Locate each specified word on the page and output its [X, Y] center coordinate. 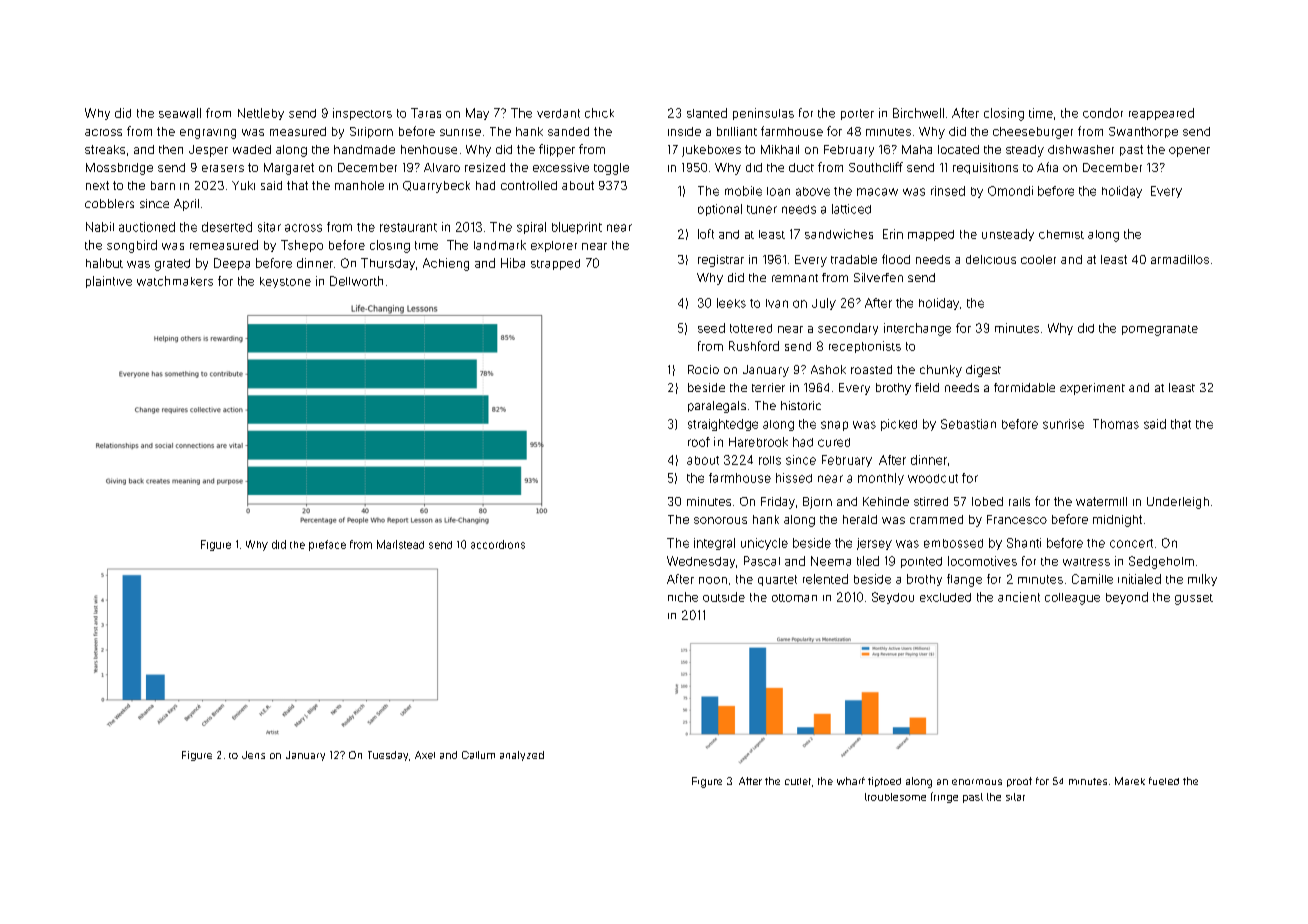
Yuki [243, 185]
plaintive [109, 282]
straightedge [723, 425]
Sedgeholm [1161, 562]
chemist [1061, 234]
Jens [253, 755]
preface [327, 545]
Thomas [1116, 424]
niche [683, 597]
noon [713, 580]
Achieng [446, 264]
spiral [531, 228]
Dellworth [356, 281]
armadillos [1180, 259]
